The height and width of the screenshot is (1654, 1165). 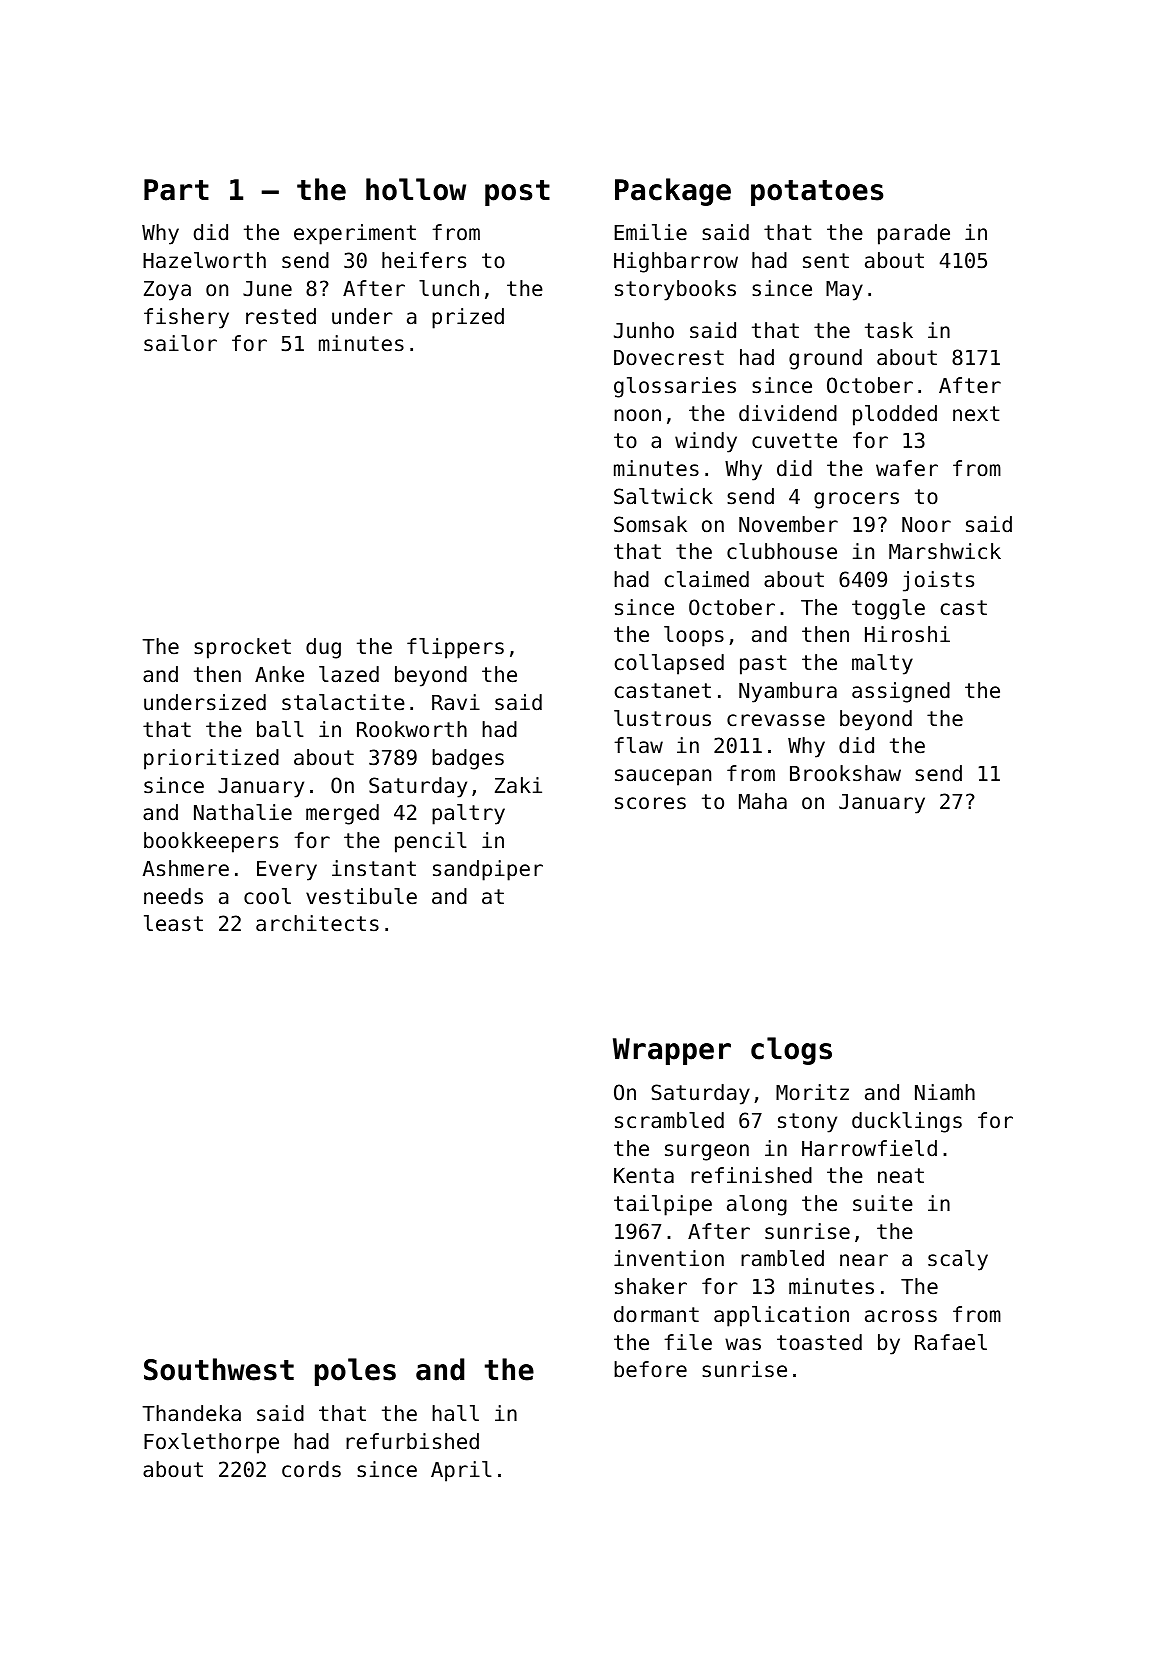 I want to click on Kenta, so click(x=644, y=1176).
